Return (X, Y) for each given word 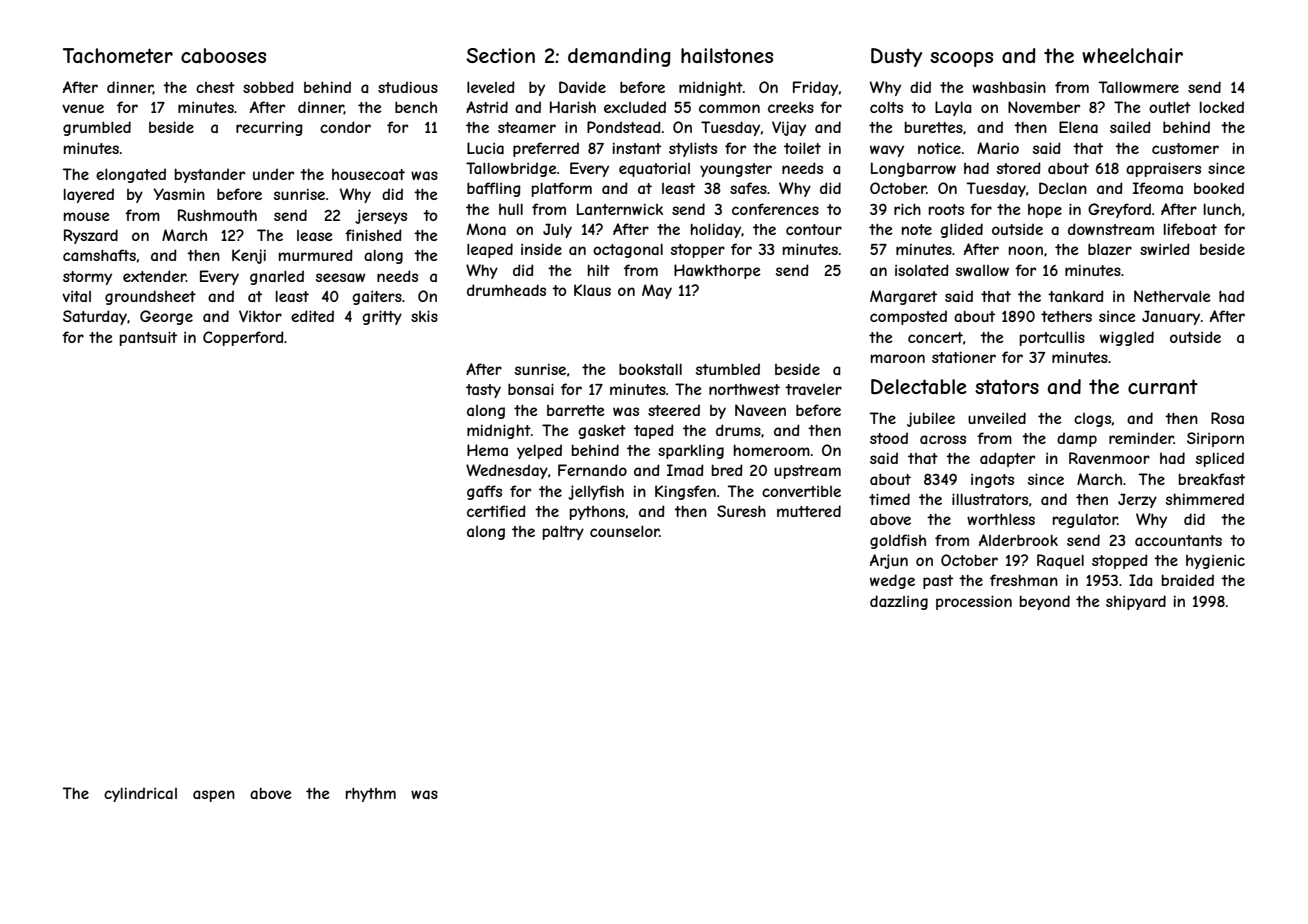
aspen (214, 796)
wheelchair (1132, 55)
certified (496, 511)
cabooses (223, 56)
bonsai (531, 389)
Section (500, 55)
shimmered (1205, 499)
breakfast (1212, 479)
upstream (807, 472)
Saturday (95, 317)
